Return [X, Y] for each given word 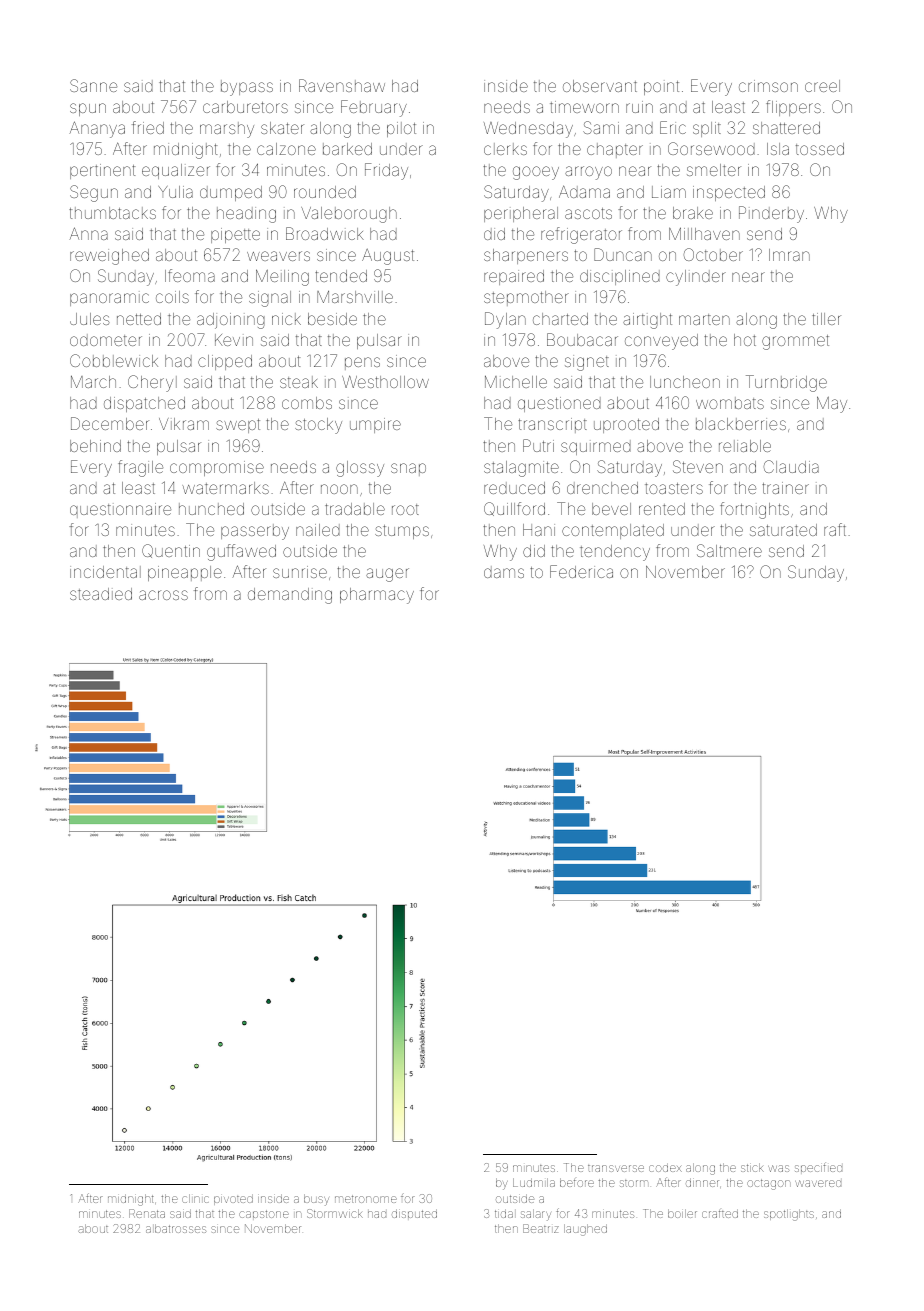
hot [745, 340]
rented [662, 509]
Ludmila [534, 1182]
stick [752, 1167]
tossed [820, 149]
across [163, 595]
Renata [147, 1213]
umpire [375, 425]
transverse [616, 1168]
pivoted [233, 1199]
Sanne [93, 85]
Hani [539, 530]
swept [238, 426]
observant [600, 86]
